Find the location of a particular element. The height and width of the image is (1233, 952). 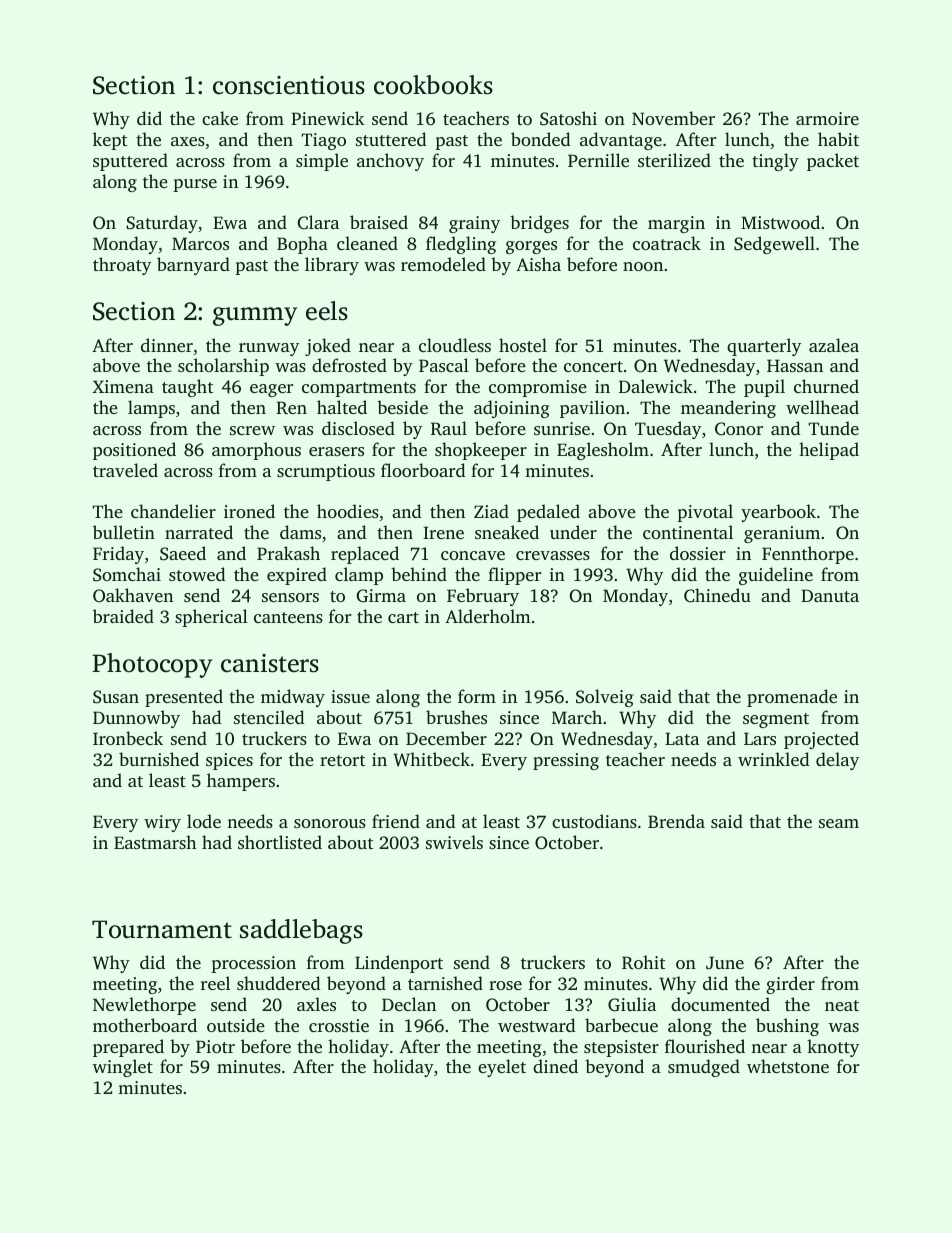

geranium is located at coordinates (782, 534).
